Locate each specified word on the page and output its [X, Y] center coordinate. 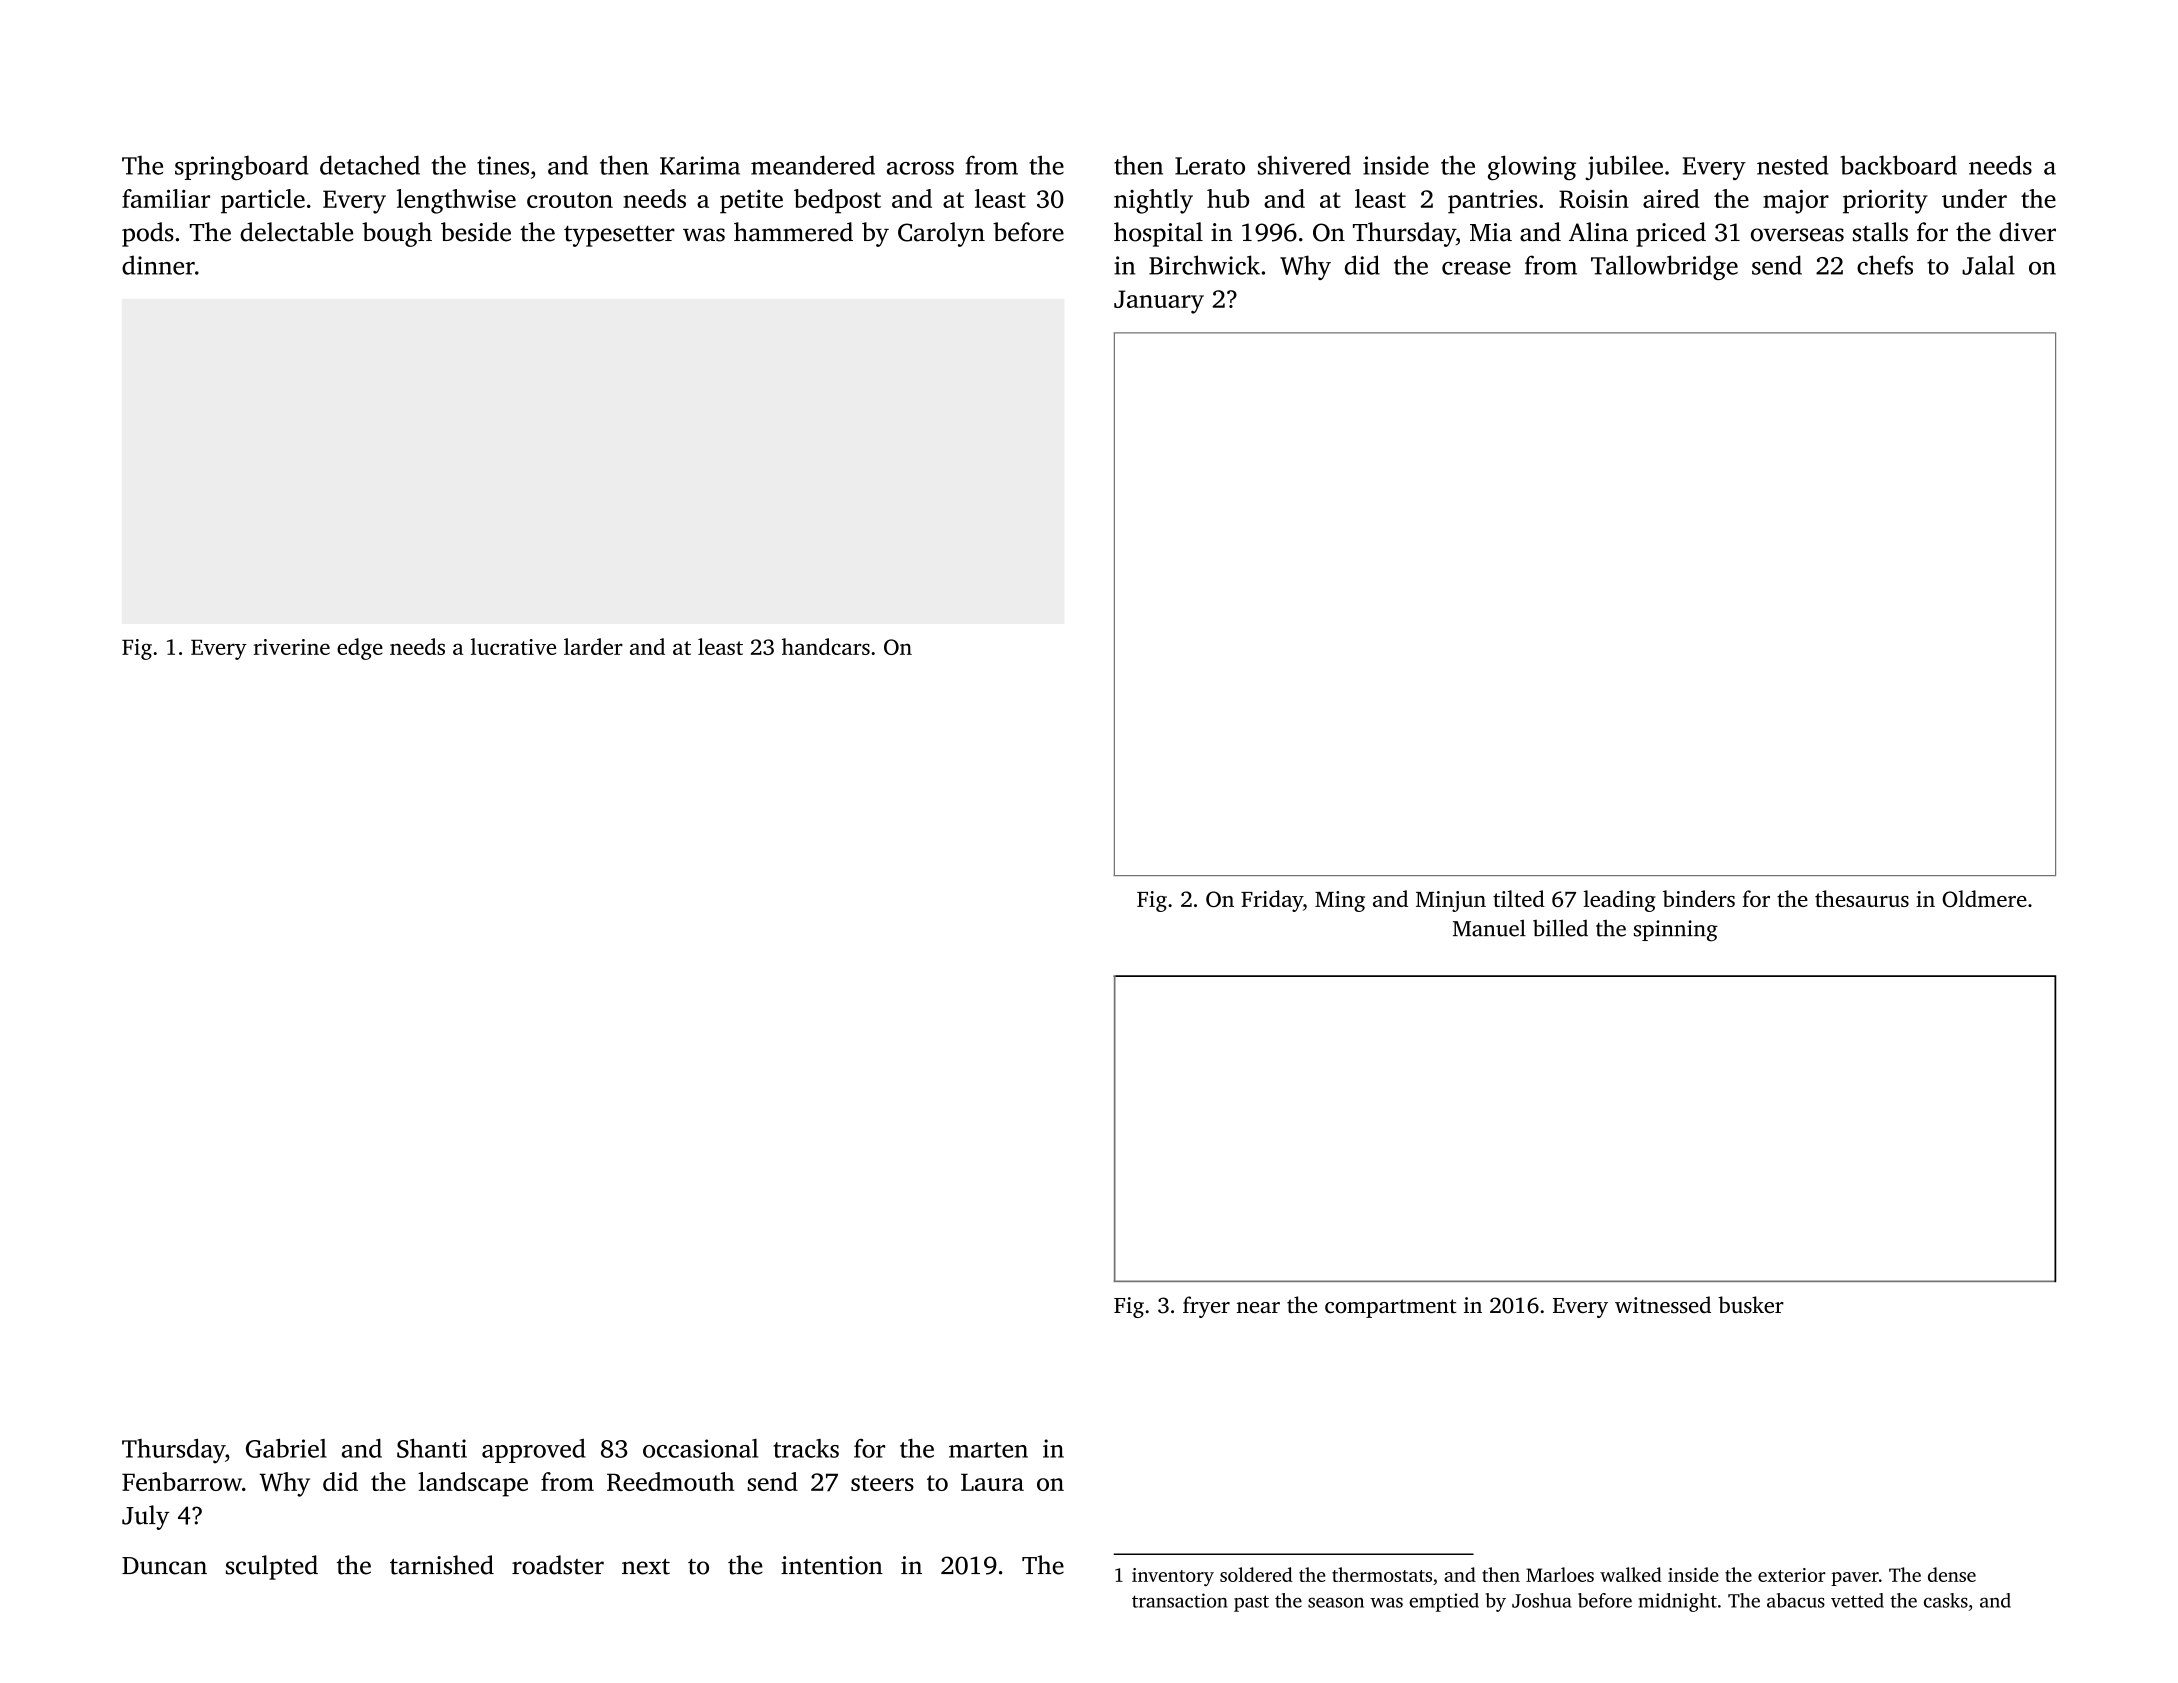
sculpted [272, 1567]
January [1159, 302]
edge [360, 649]
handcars [826, 646]
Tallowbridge [1664, 267]
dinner [158, 265]
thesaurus [1862, 898]
